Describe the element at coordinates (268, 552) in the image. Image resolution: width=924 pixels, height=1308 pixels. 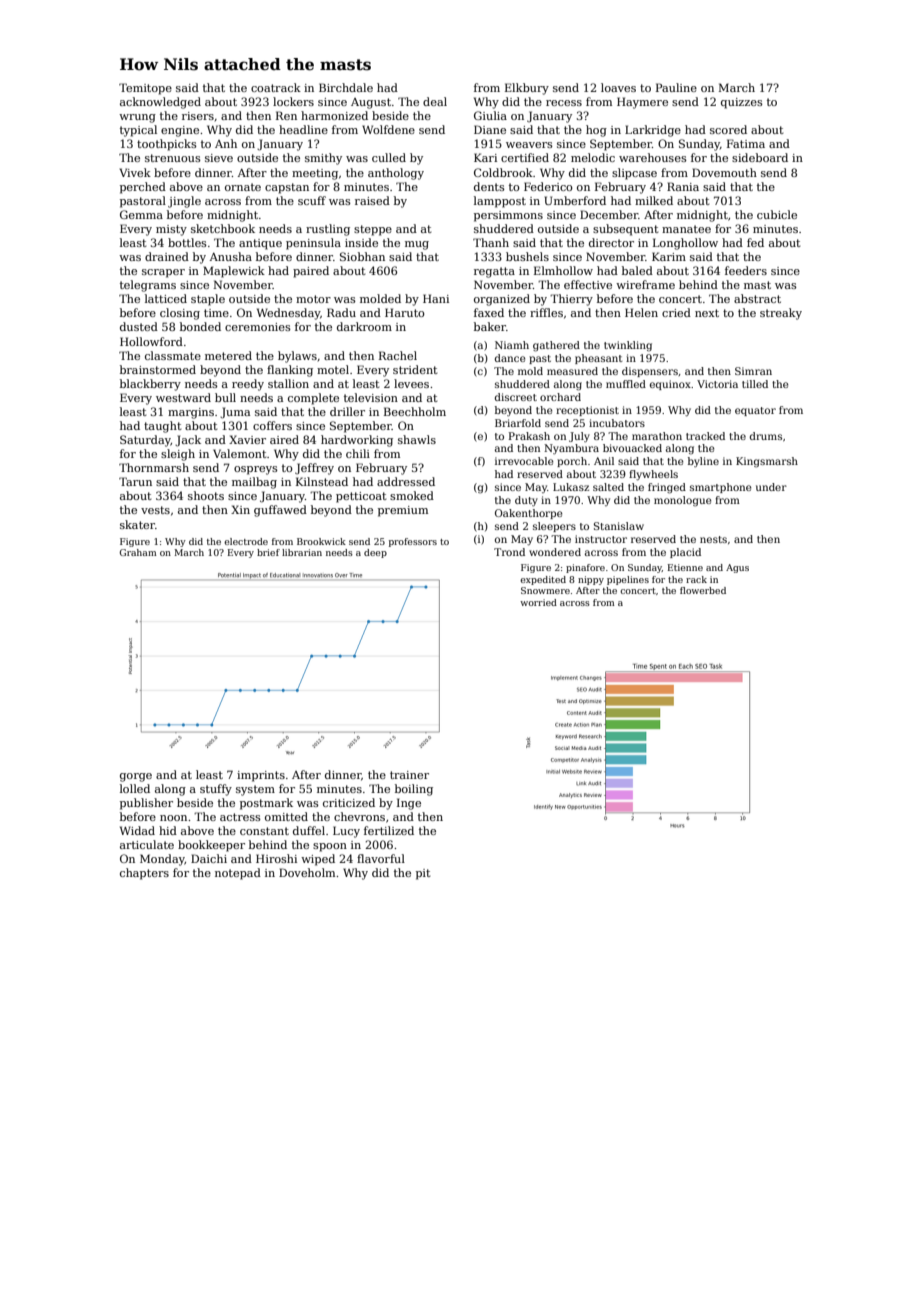
I see `brief` at that location.
